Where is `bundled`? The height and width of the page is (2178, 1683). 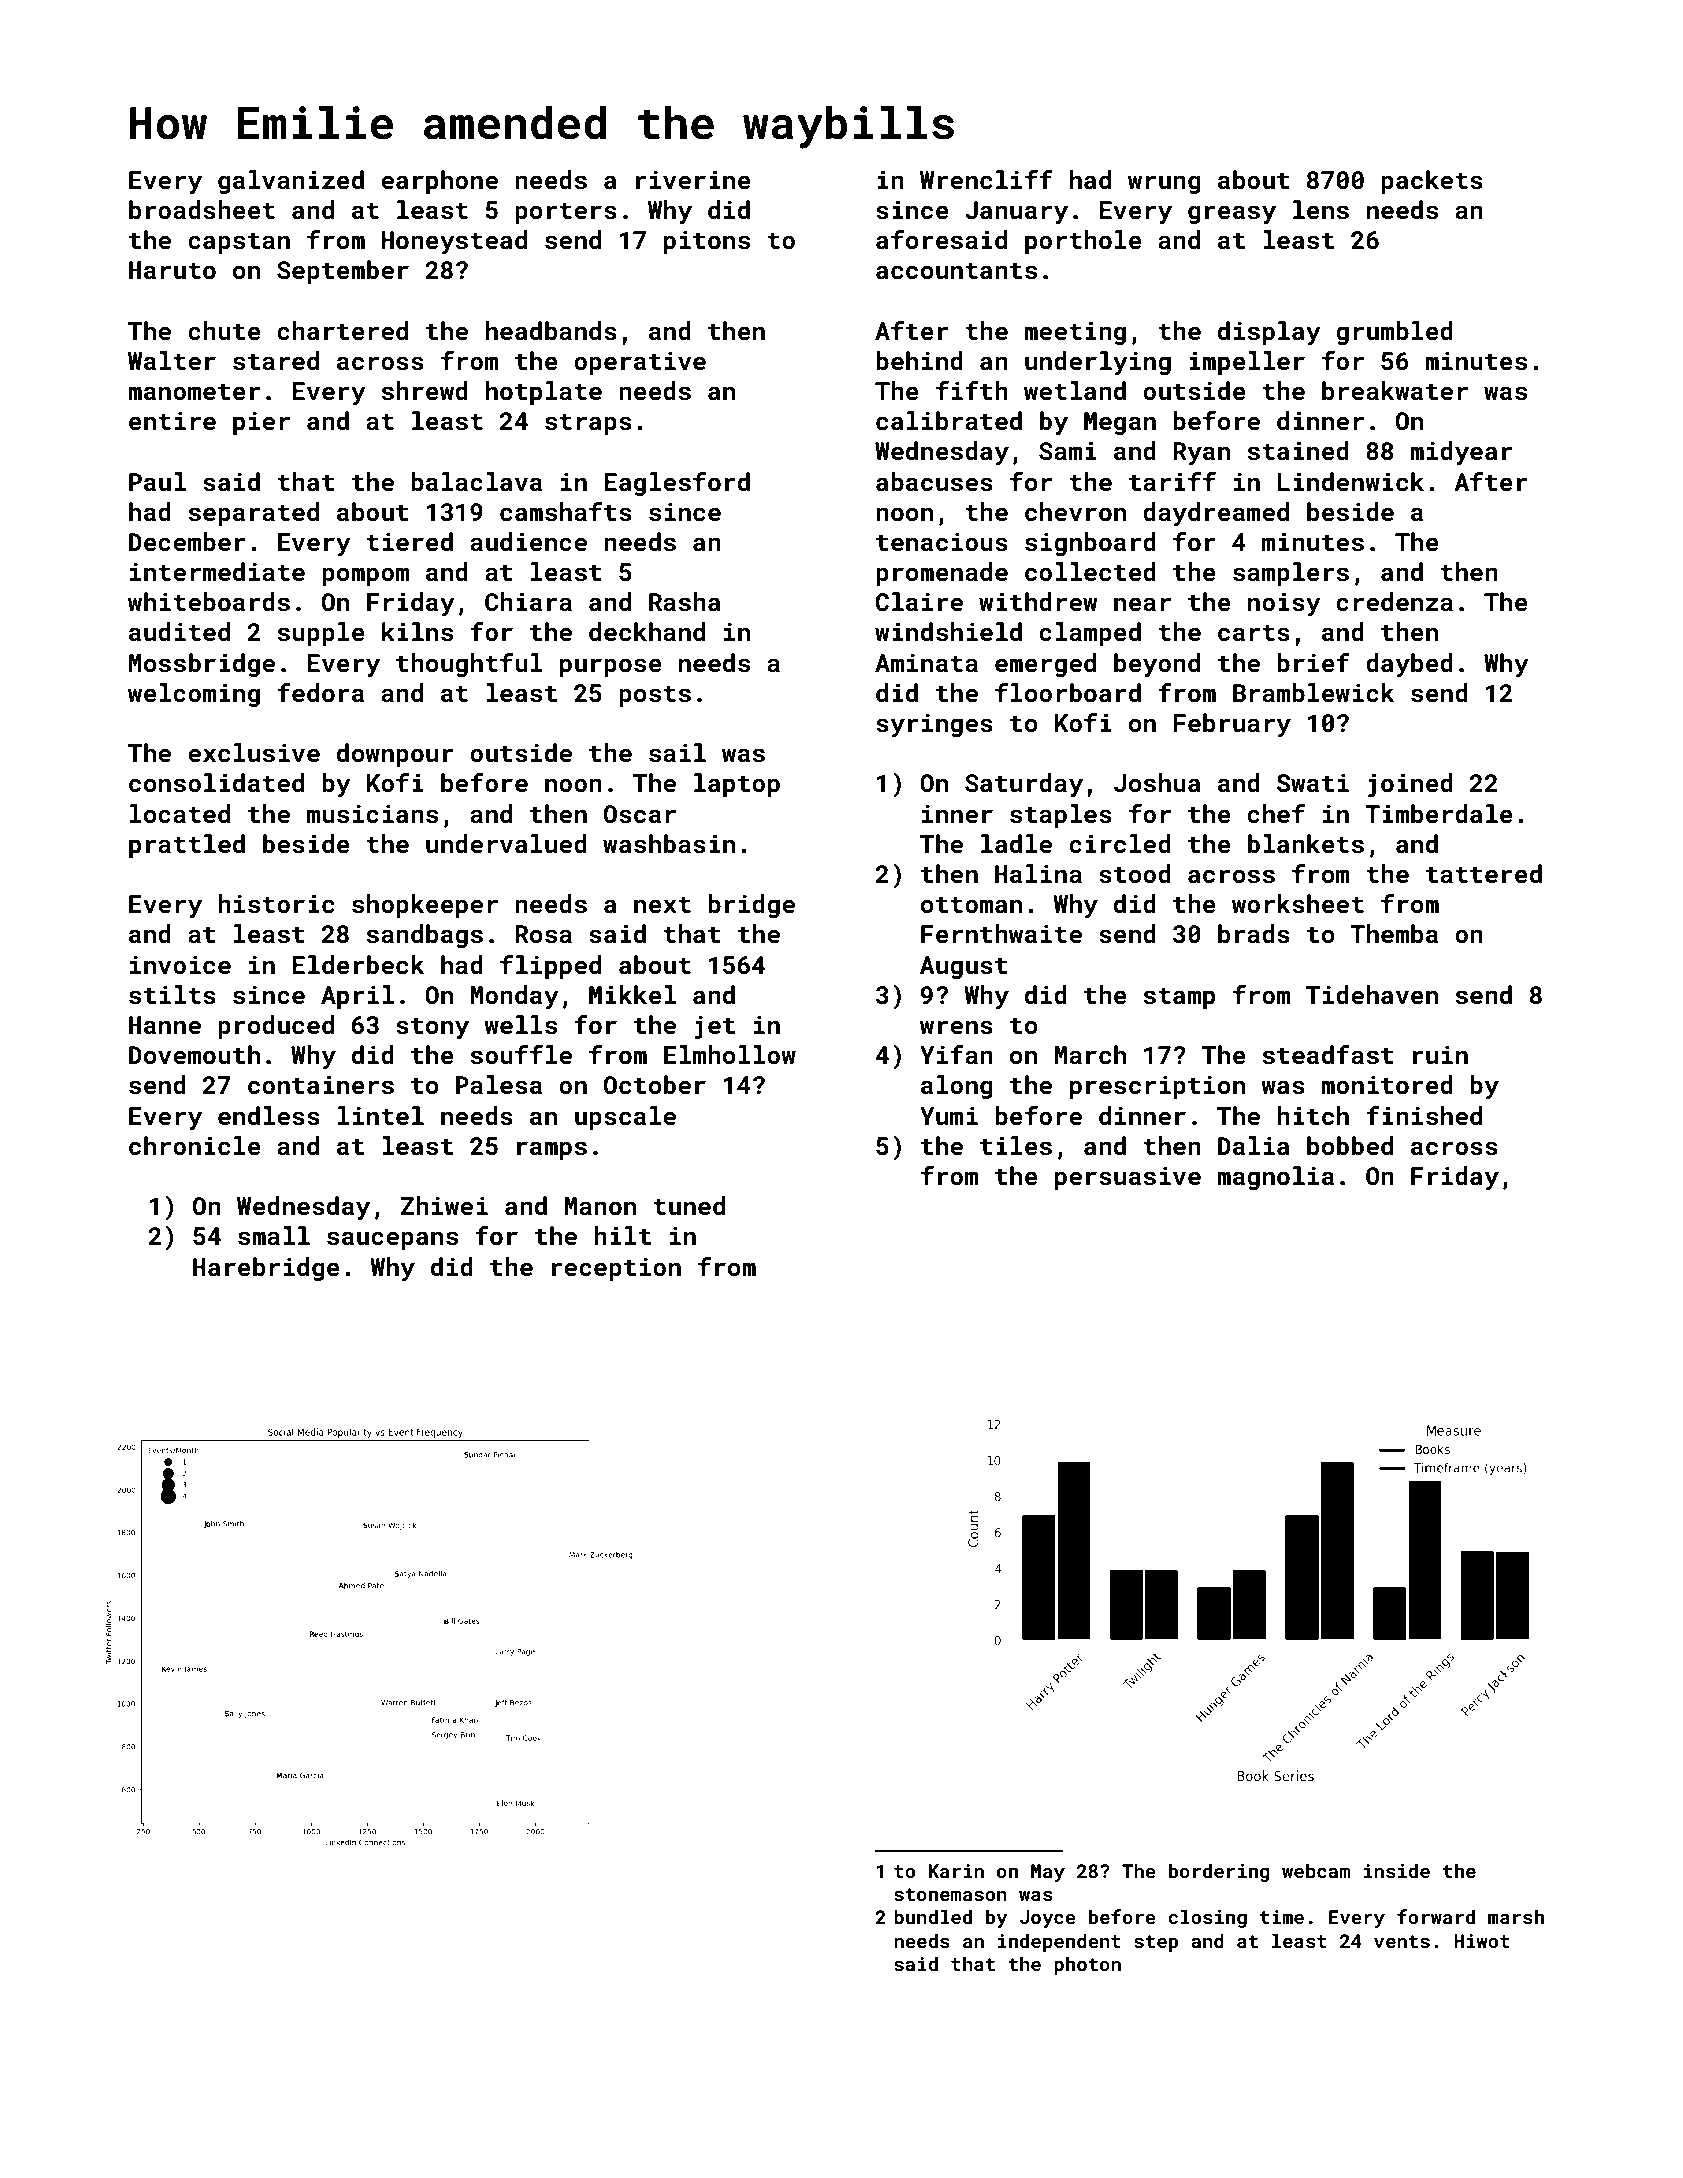
bundled is located at coordinates (933, 1916).
